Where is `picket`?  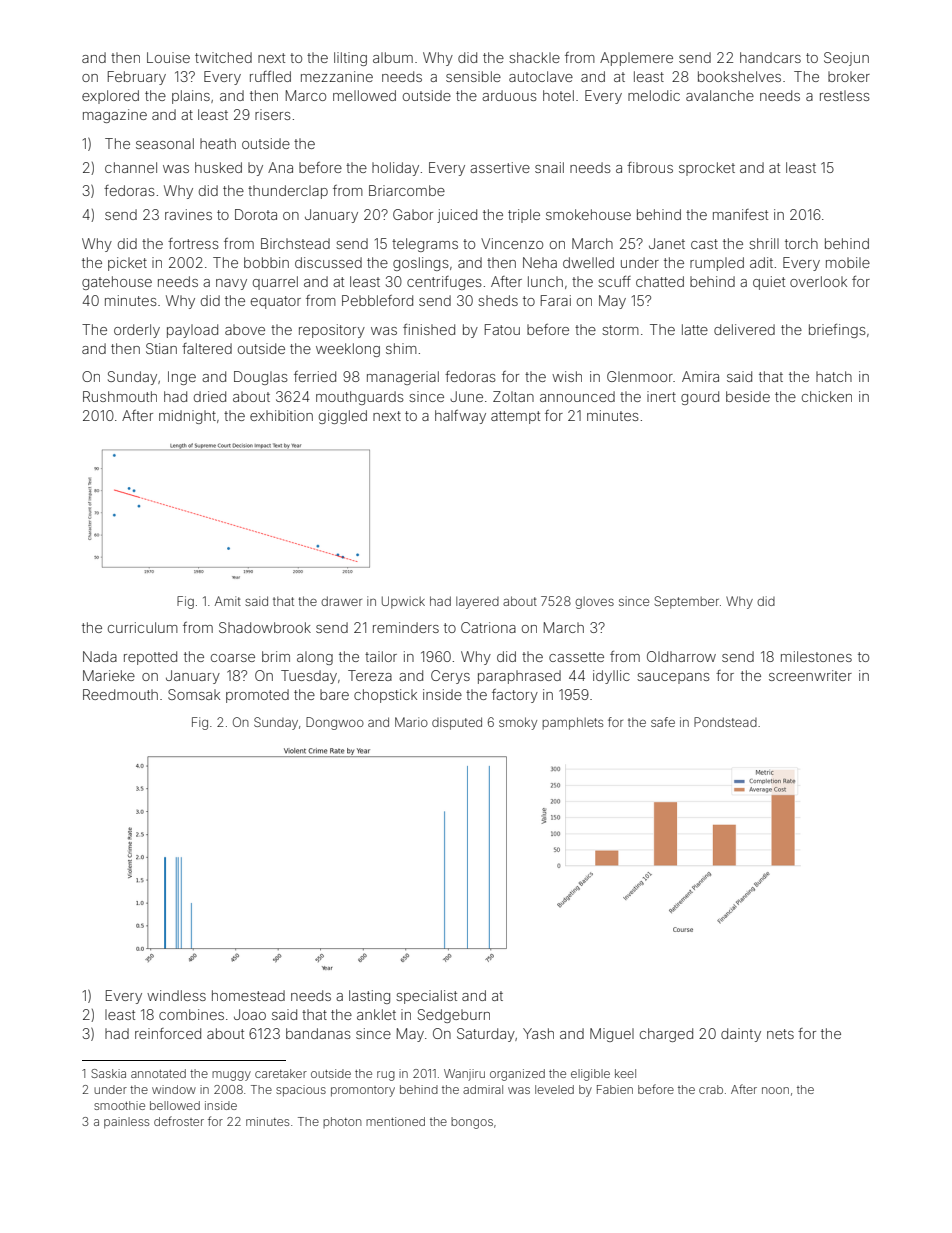
picket is located at coordinates (127, 264).
